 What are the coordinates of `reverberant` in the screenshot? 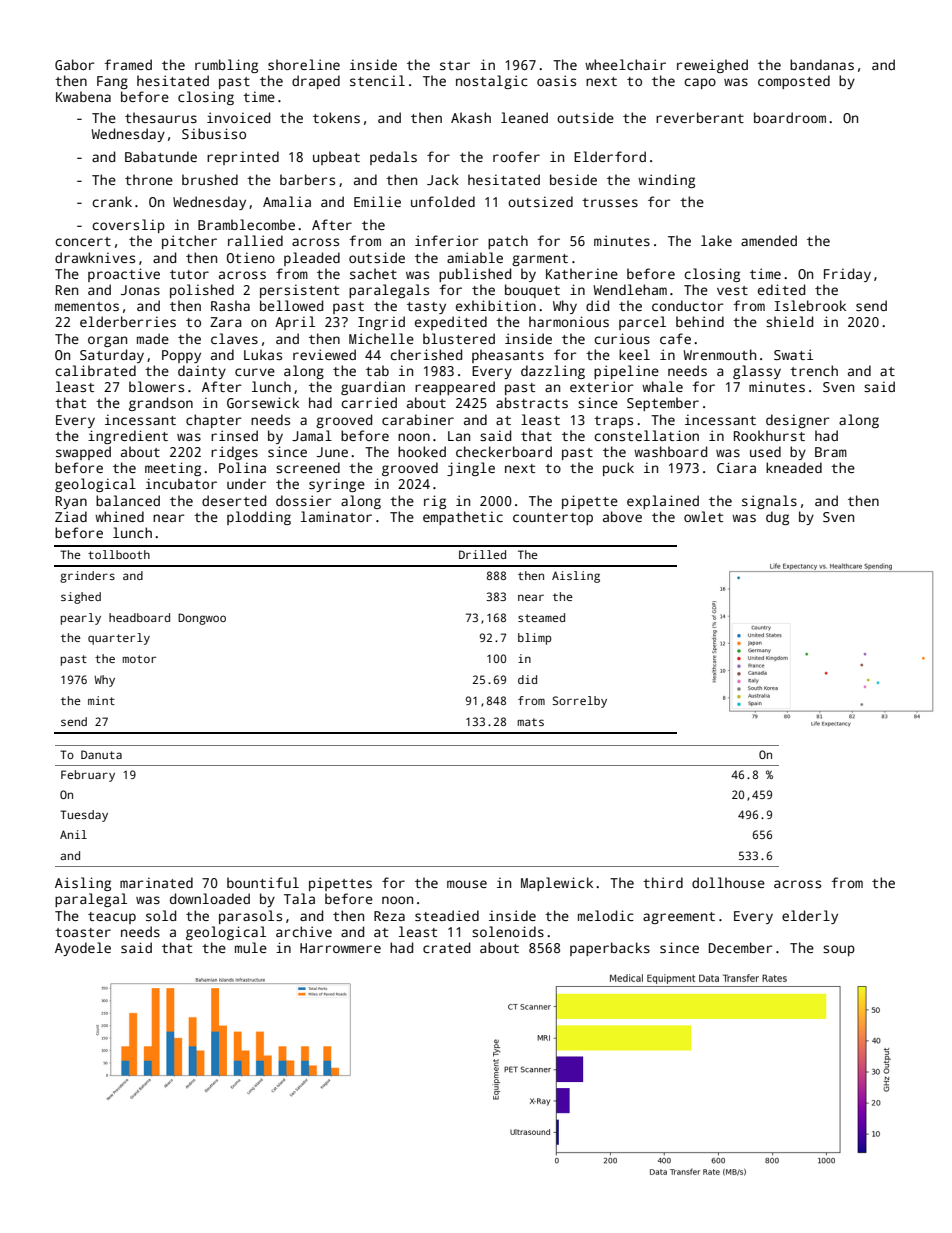 It's located at (700, 117).
